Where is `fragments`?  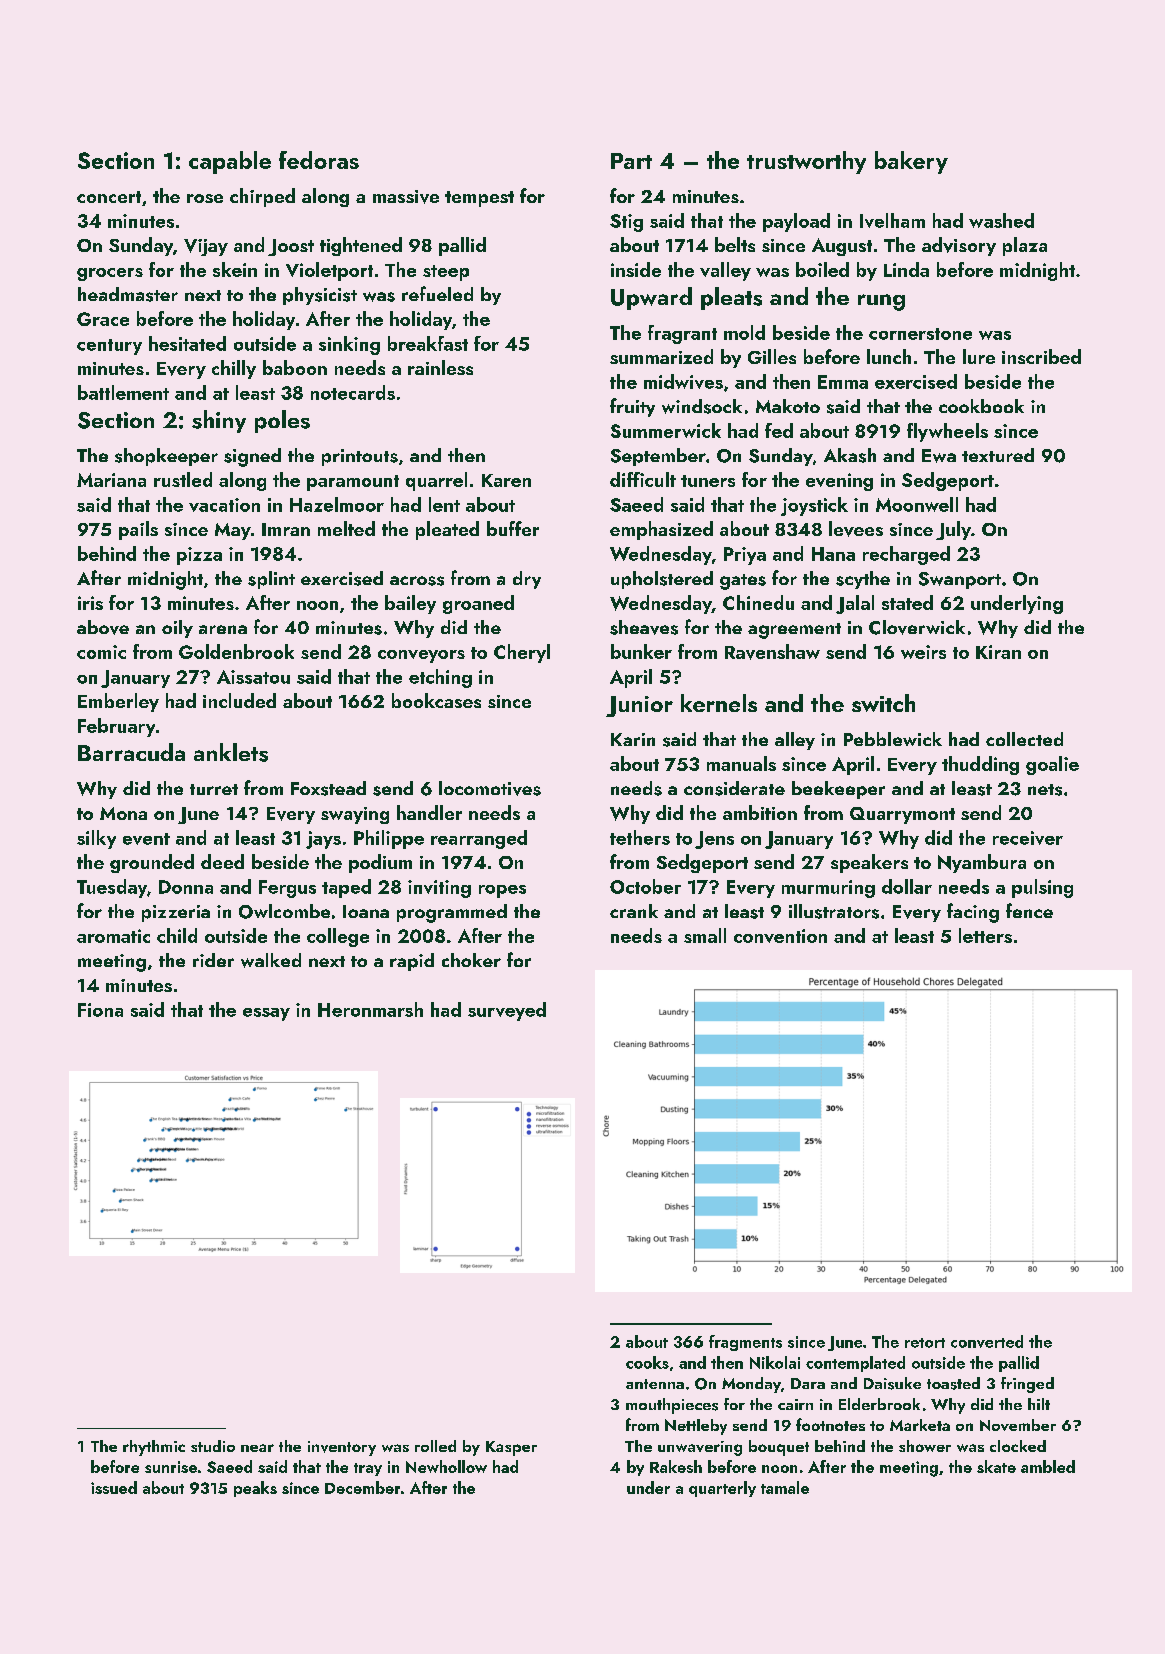 fragments is located at coordinates (745, 1343).
